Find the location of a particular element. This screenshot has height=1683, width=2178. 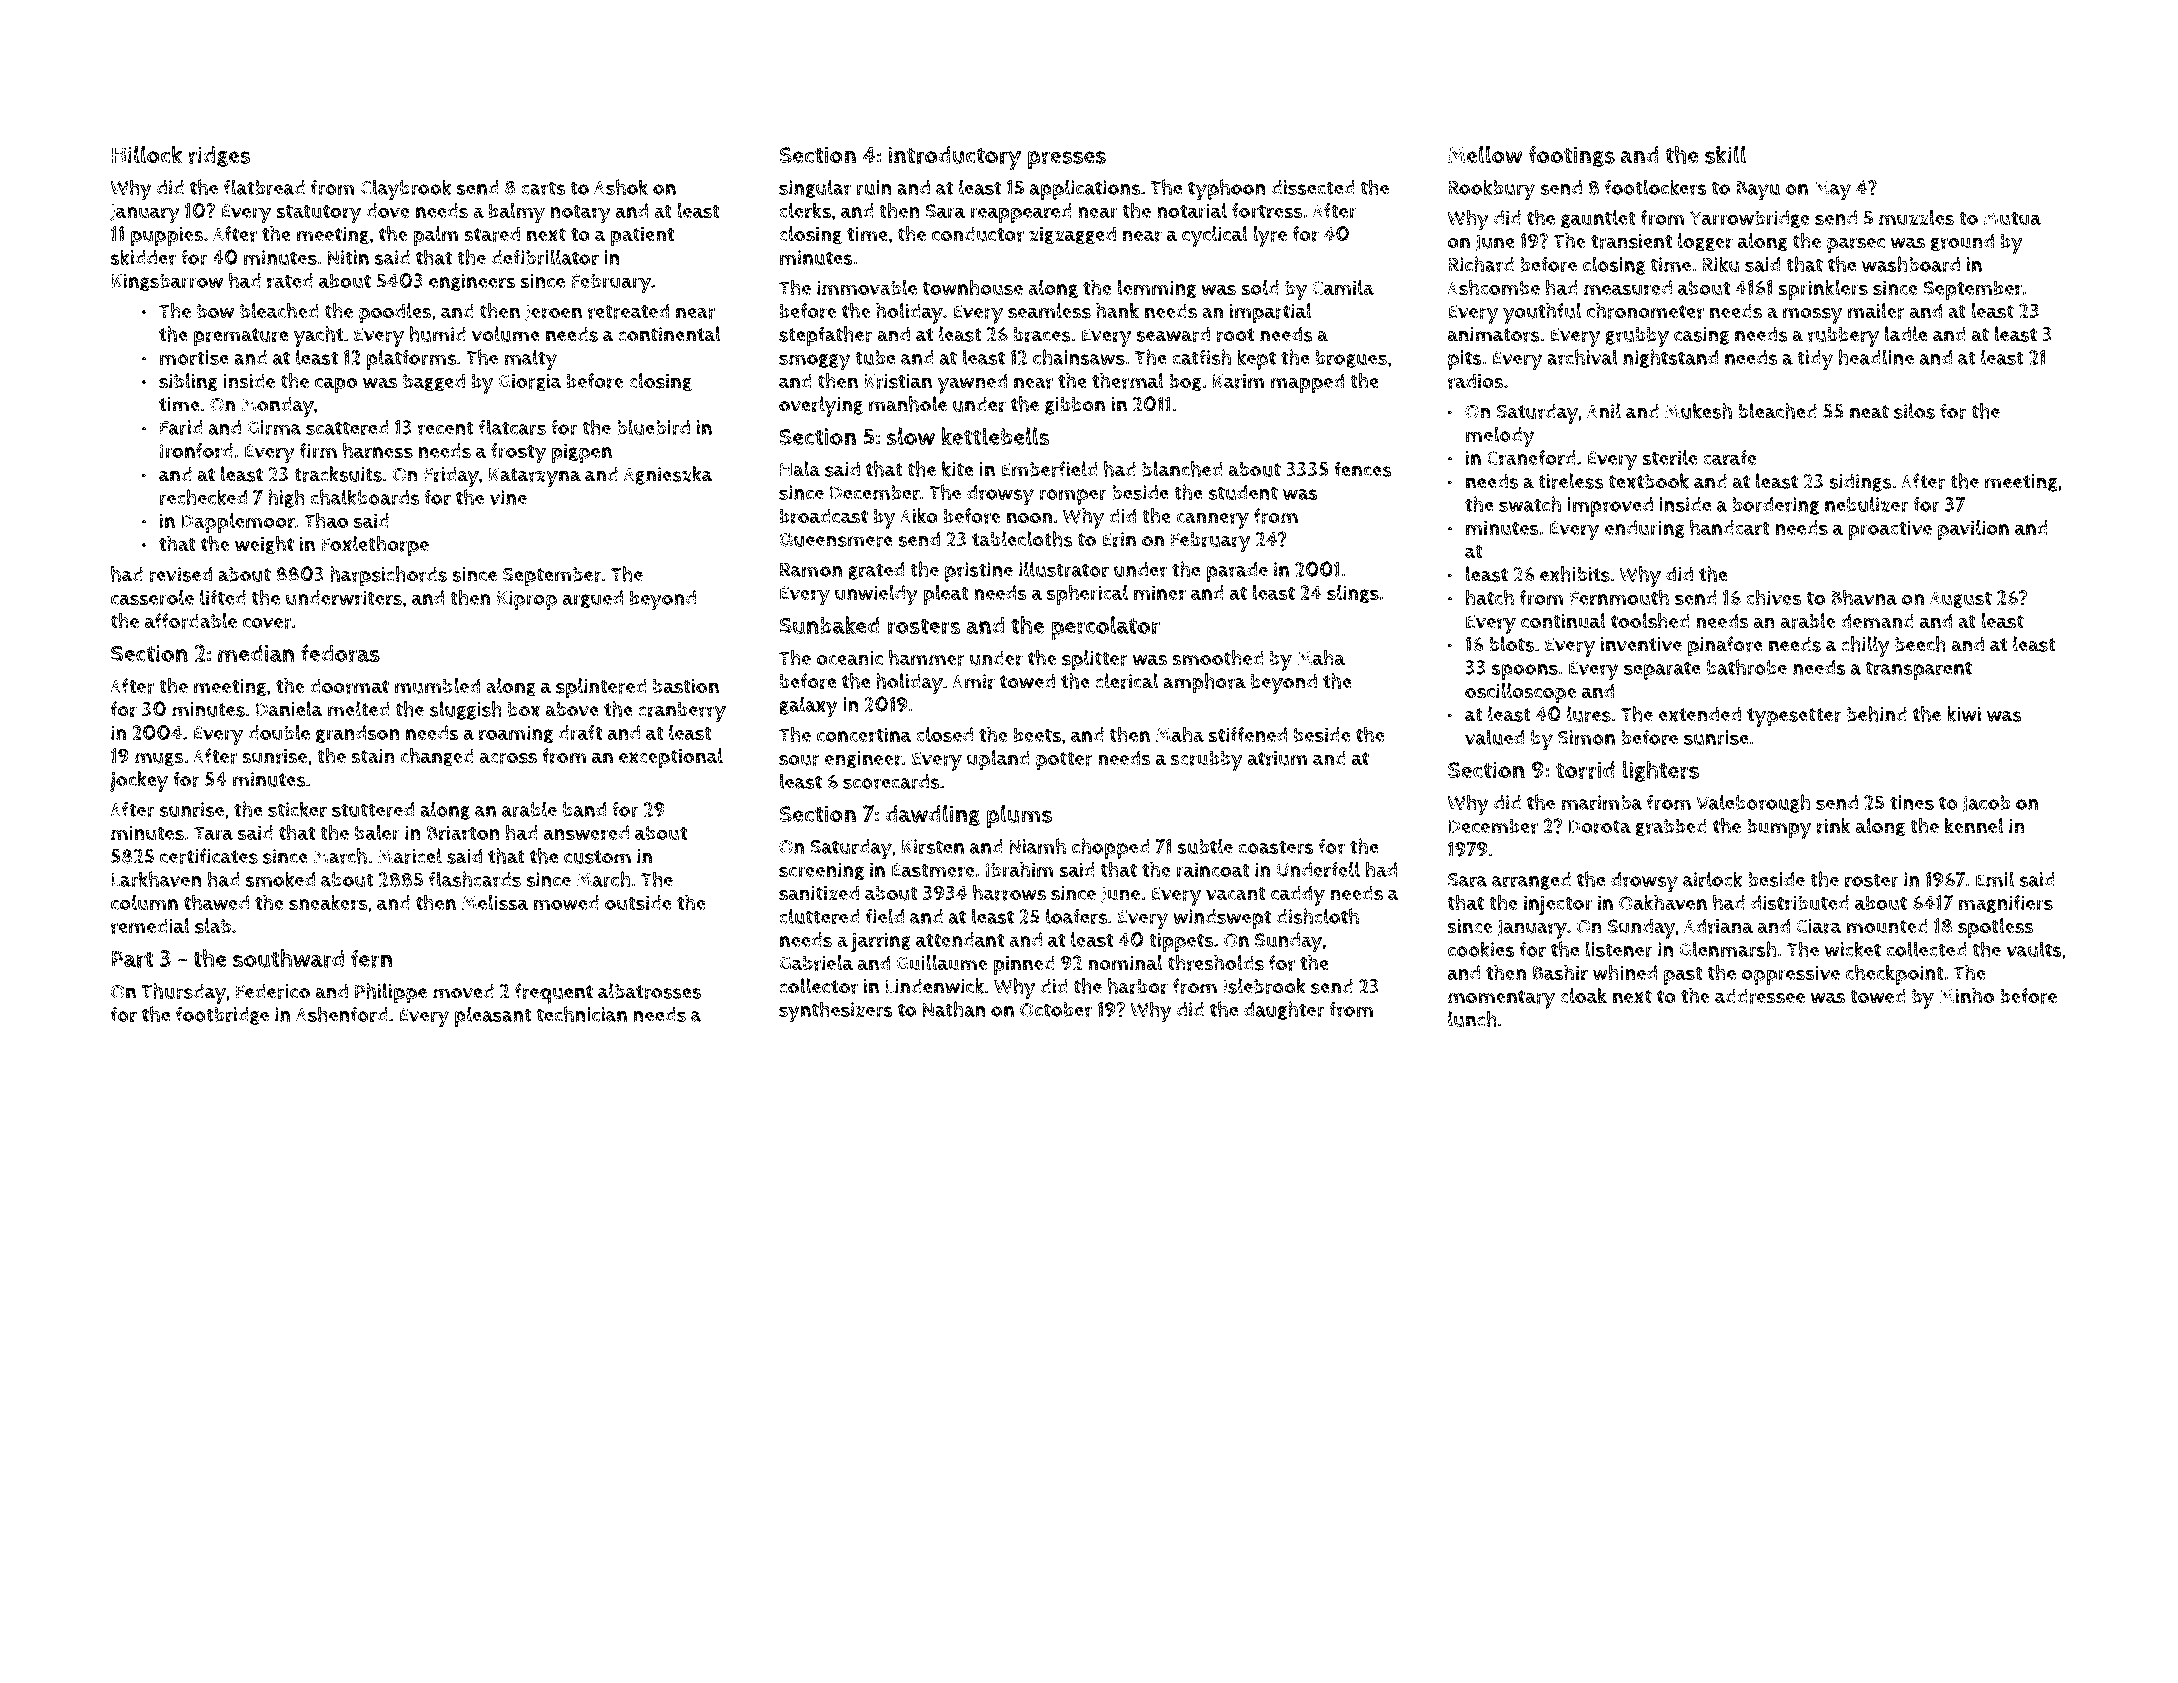

skidder is located at coordinates (143, 257).
